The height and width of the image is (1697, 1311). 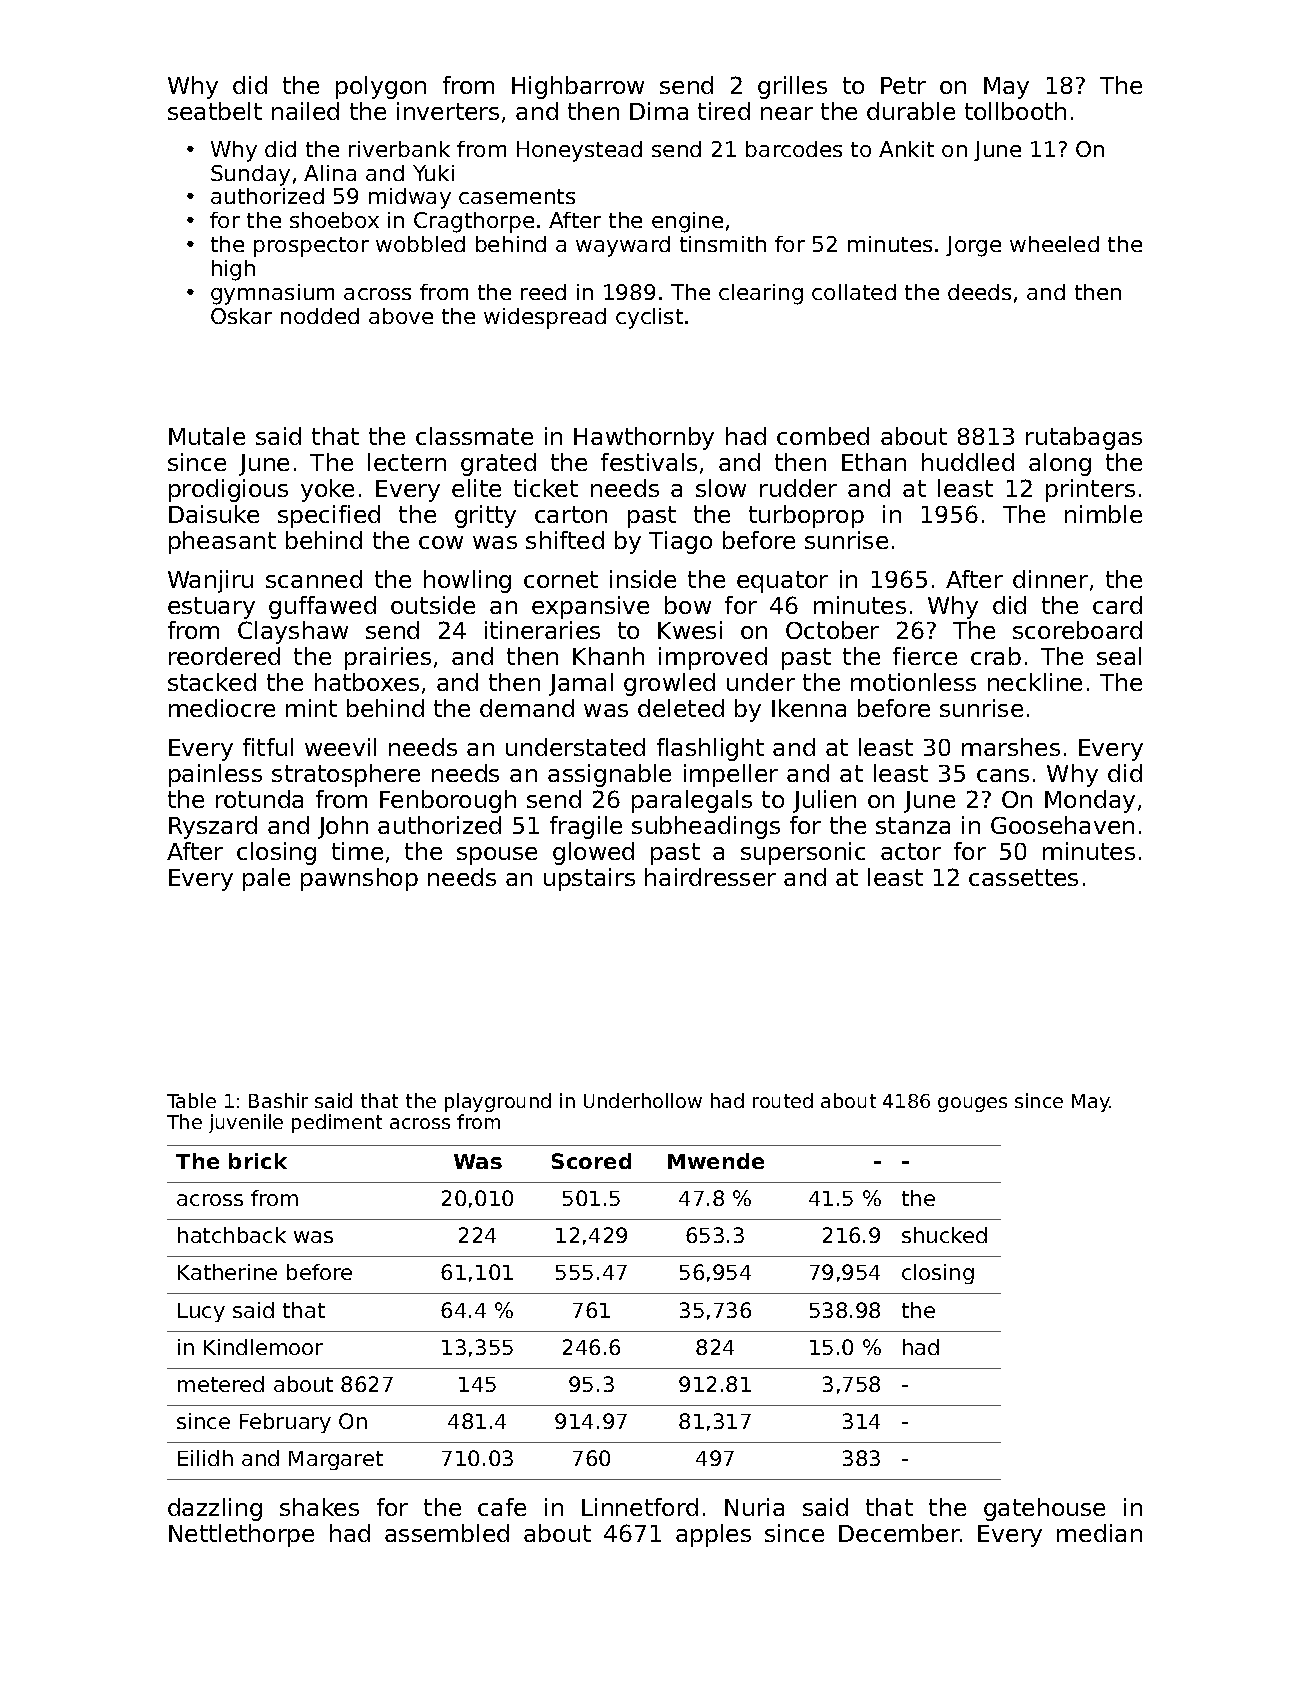 What do you see at coordinates (448, 111) in the image?
I see `inverters` at bounding box center [448, 111].
